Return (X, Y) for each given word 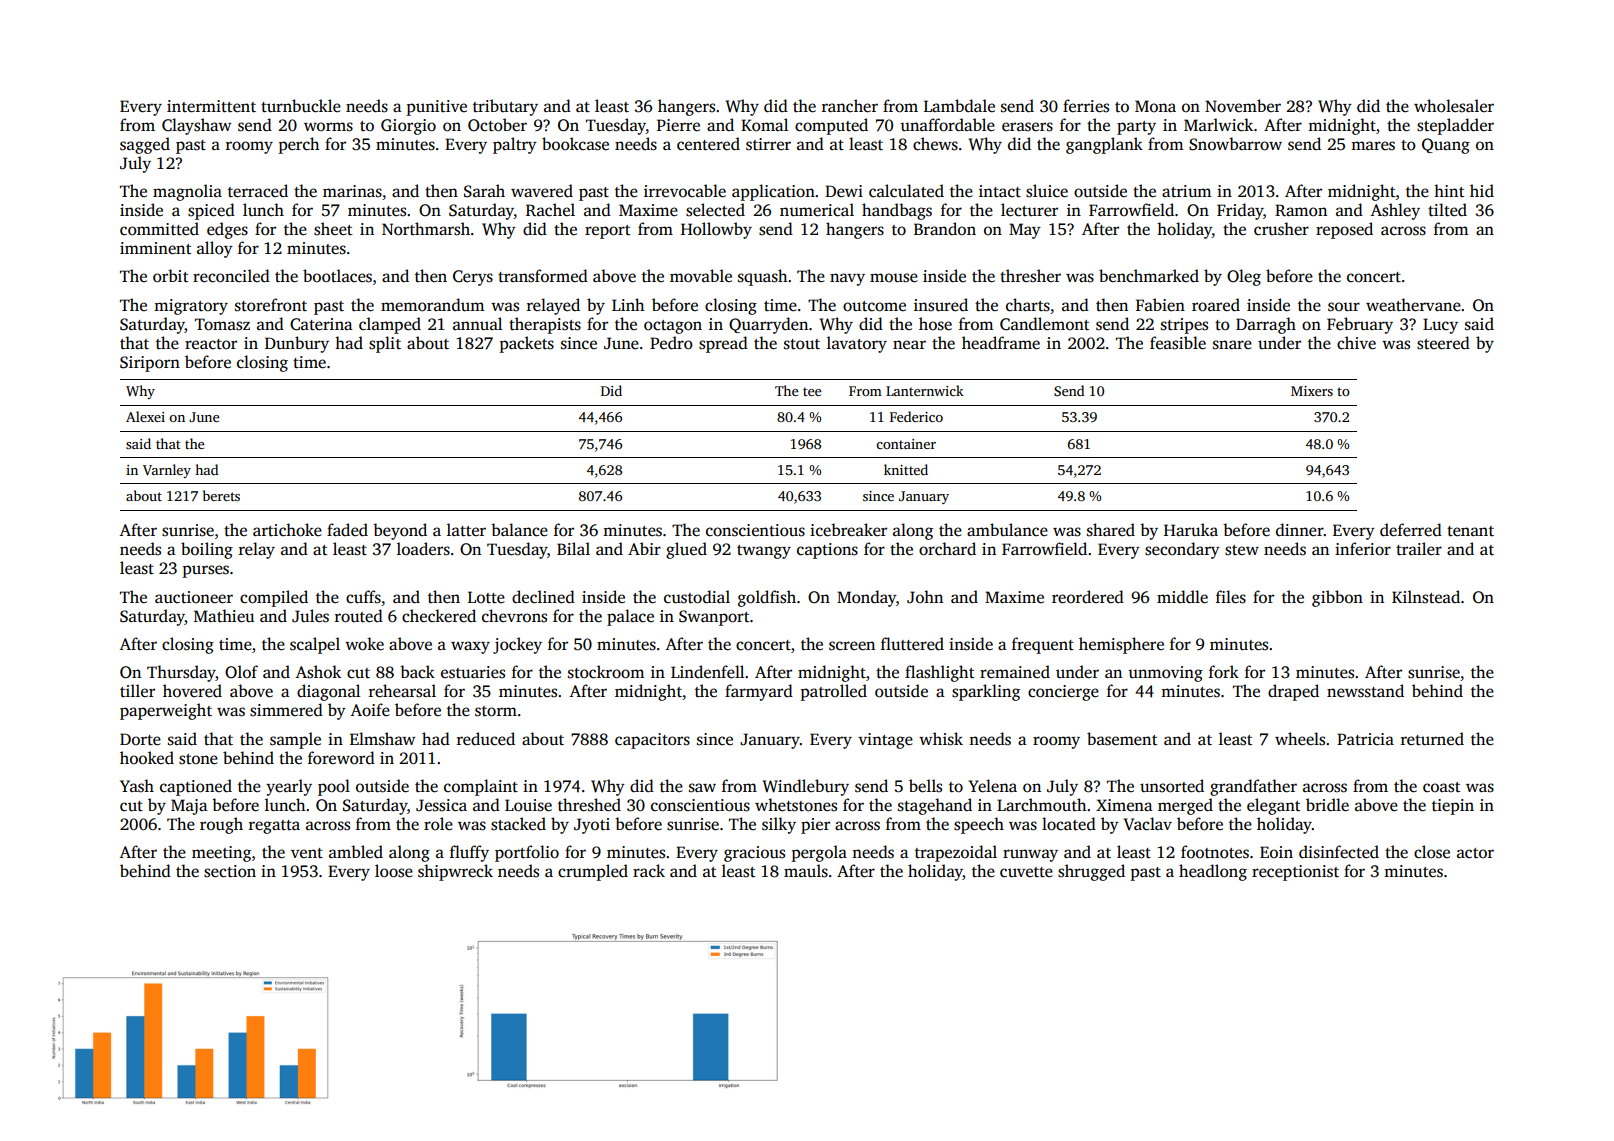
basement (1122, 739)
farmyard (759, 692)
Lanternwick (925, 390)
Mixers (1312, 391)
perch (299, 145)
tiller (137, 691)
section (230, 871)
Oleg (1244, 277)
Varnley (167, 471)
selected (715, 210)
